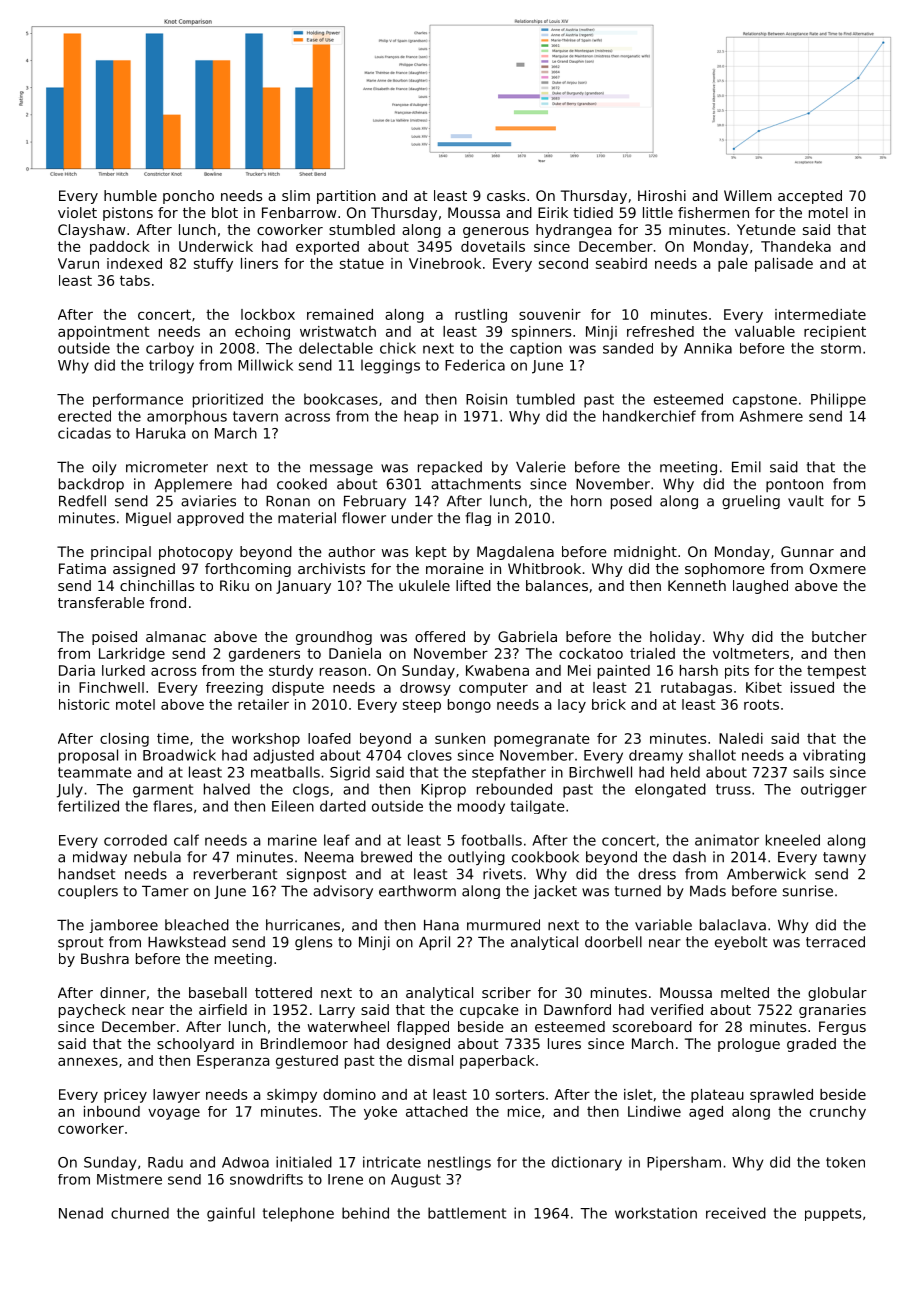 This screenshot has width=924, height=1308. I want to click on rustling, so click(481, 316).
